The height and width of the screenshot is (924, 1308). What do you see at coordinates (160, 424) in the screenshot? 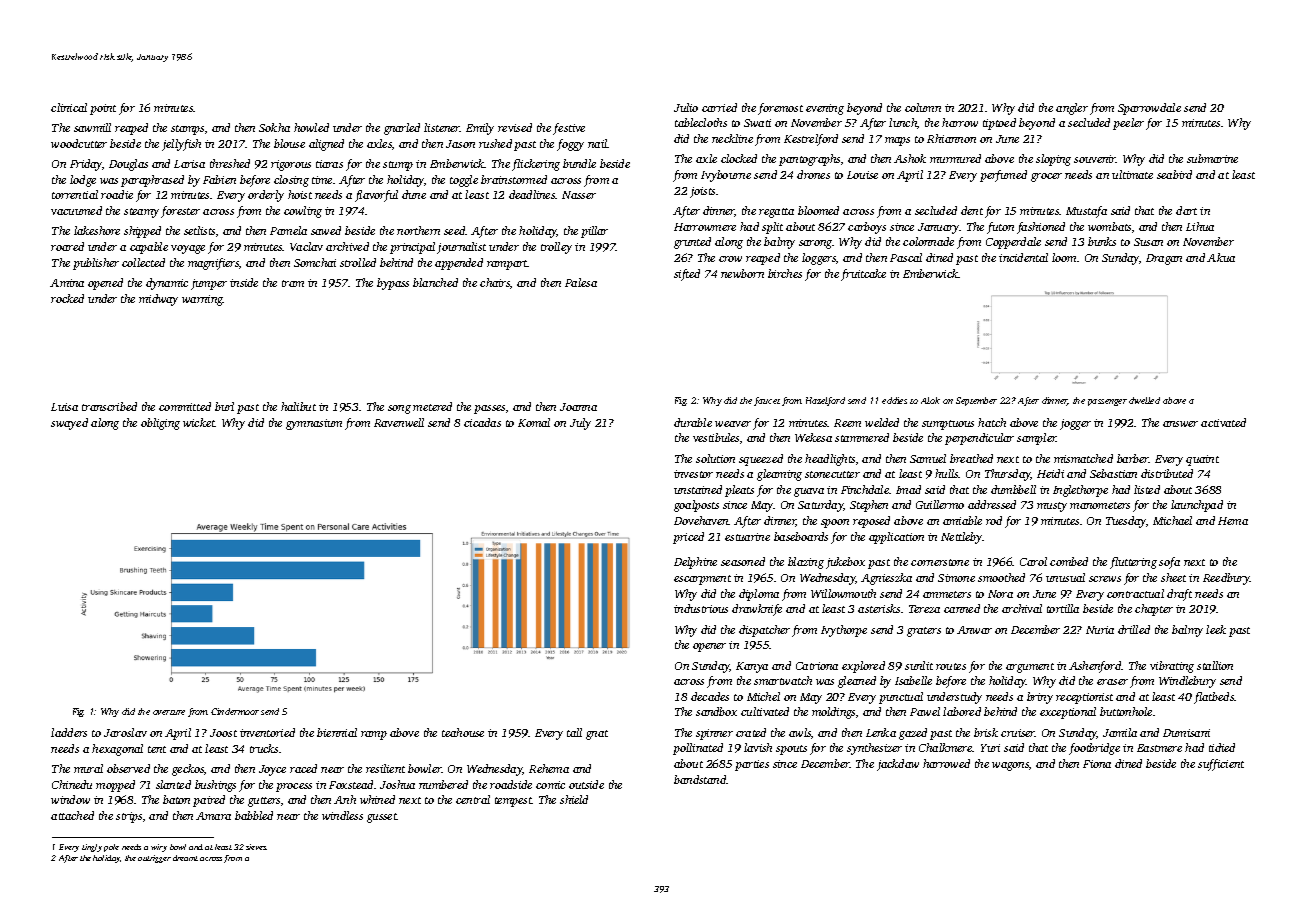
I see `obliging` at bounding box center [160, 424].
